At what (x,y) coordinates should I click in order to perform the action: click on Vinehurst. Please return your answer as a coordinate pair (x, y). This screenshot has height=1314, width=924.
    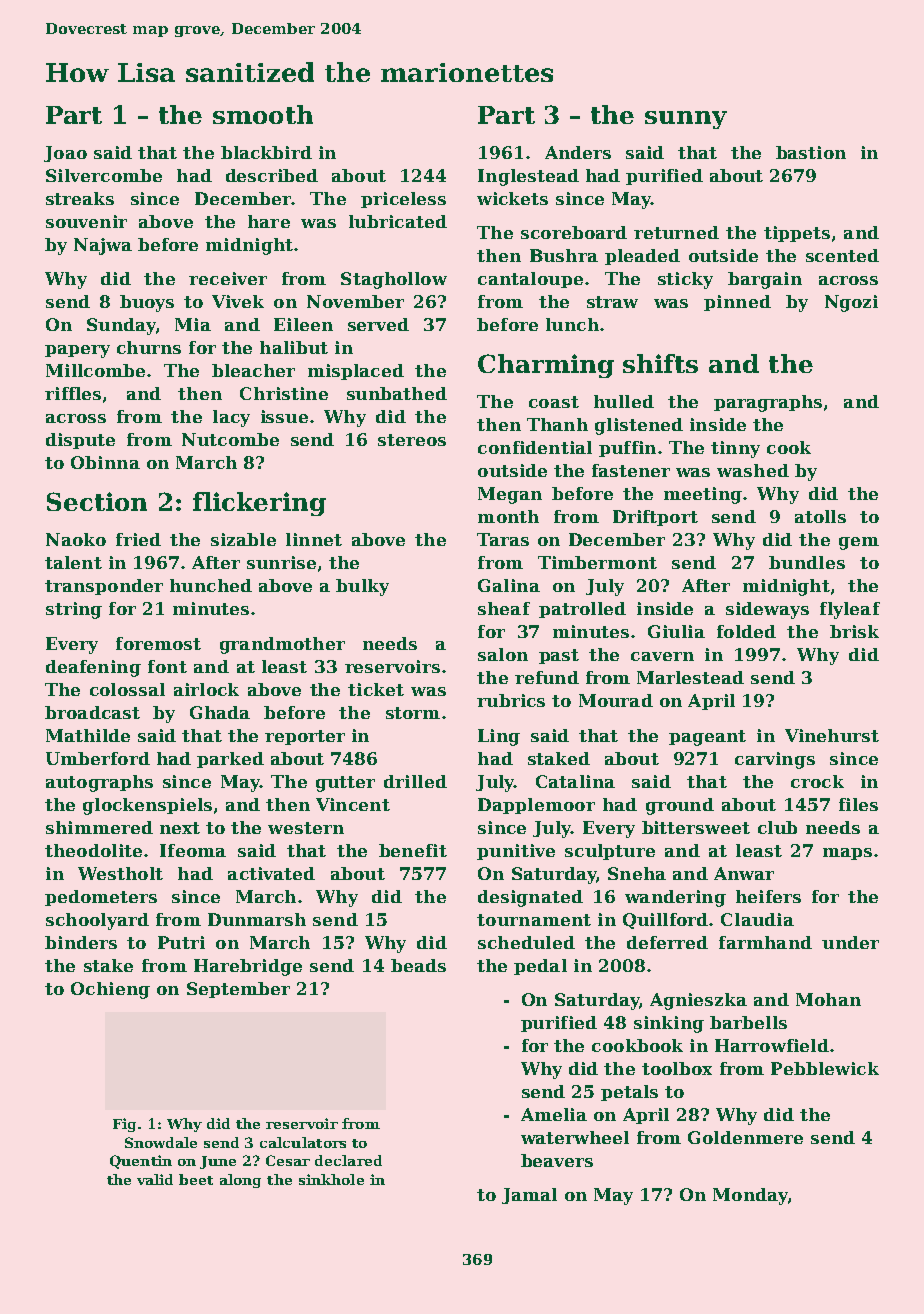
    Looking at the image, I should click on (832, 735).
